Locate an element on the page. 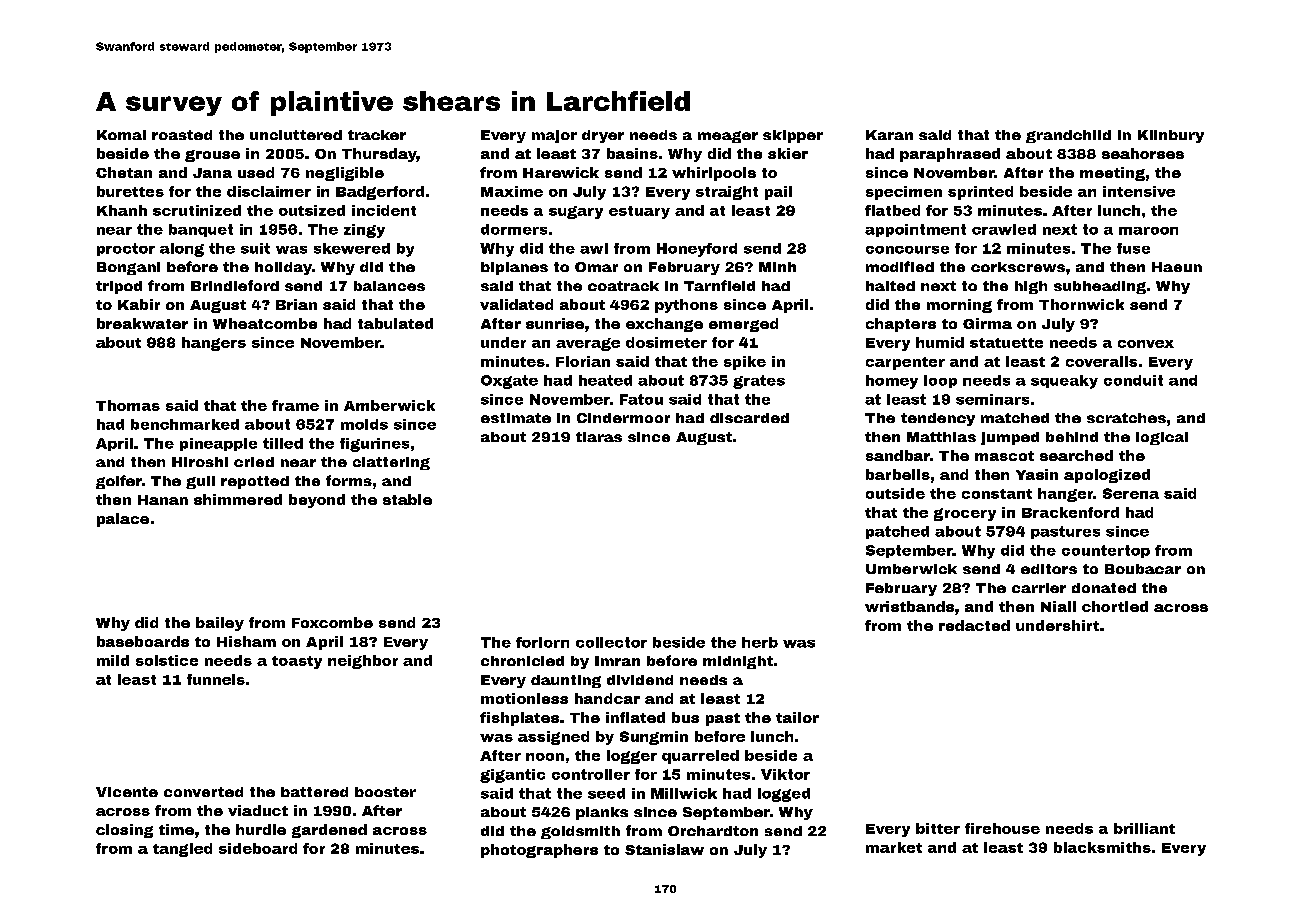  countertop is located at coordinates (1106, 551).
